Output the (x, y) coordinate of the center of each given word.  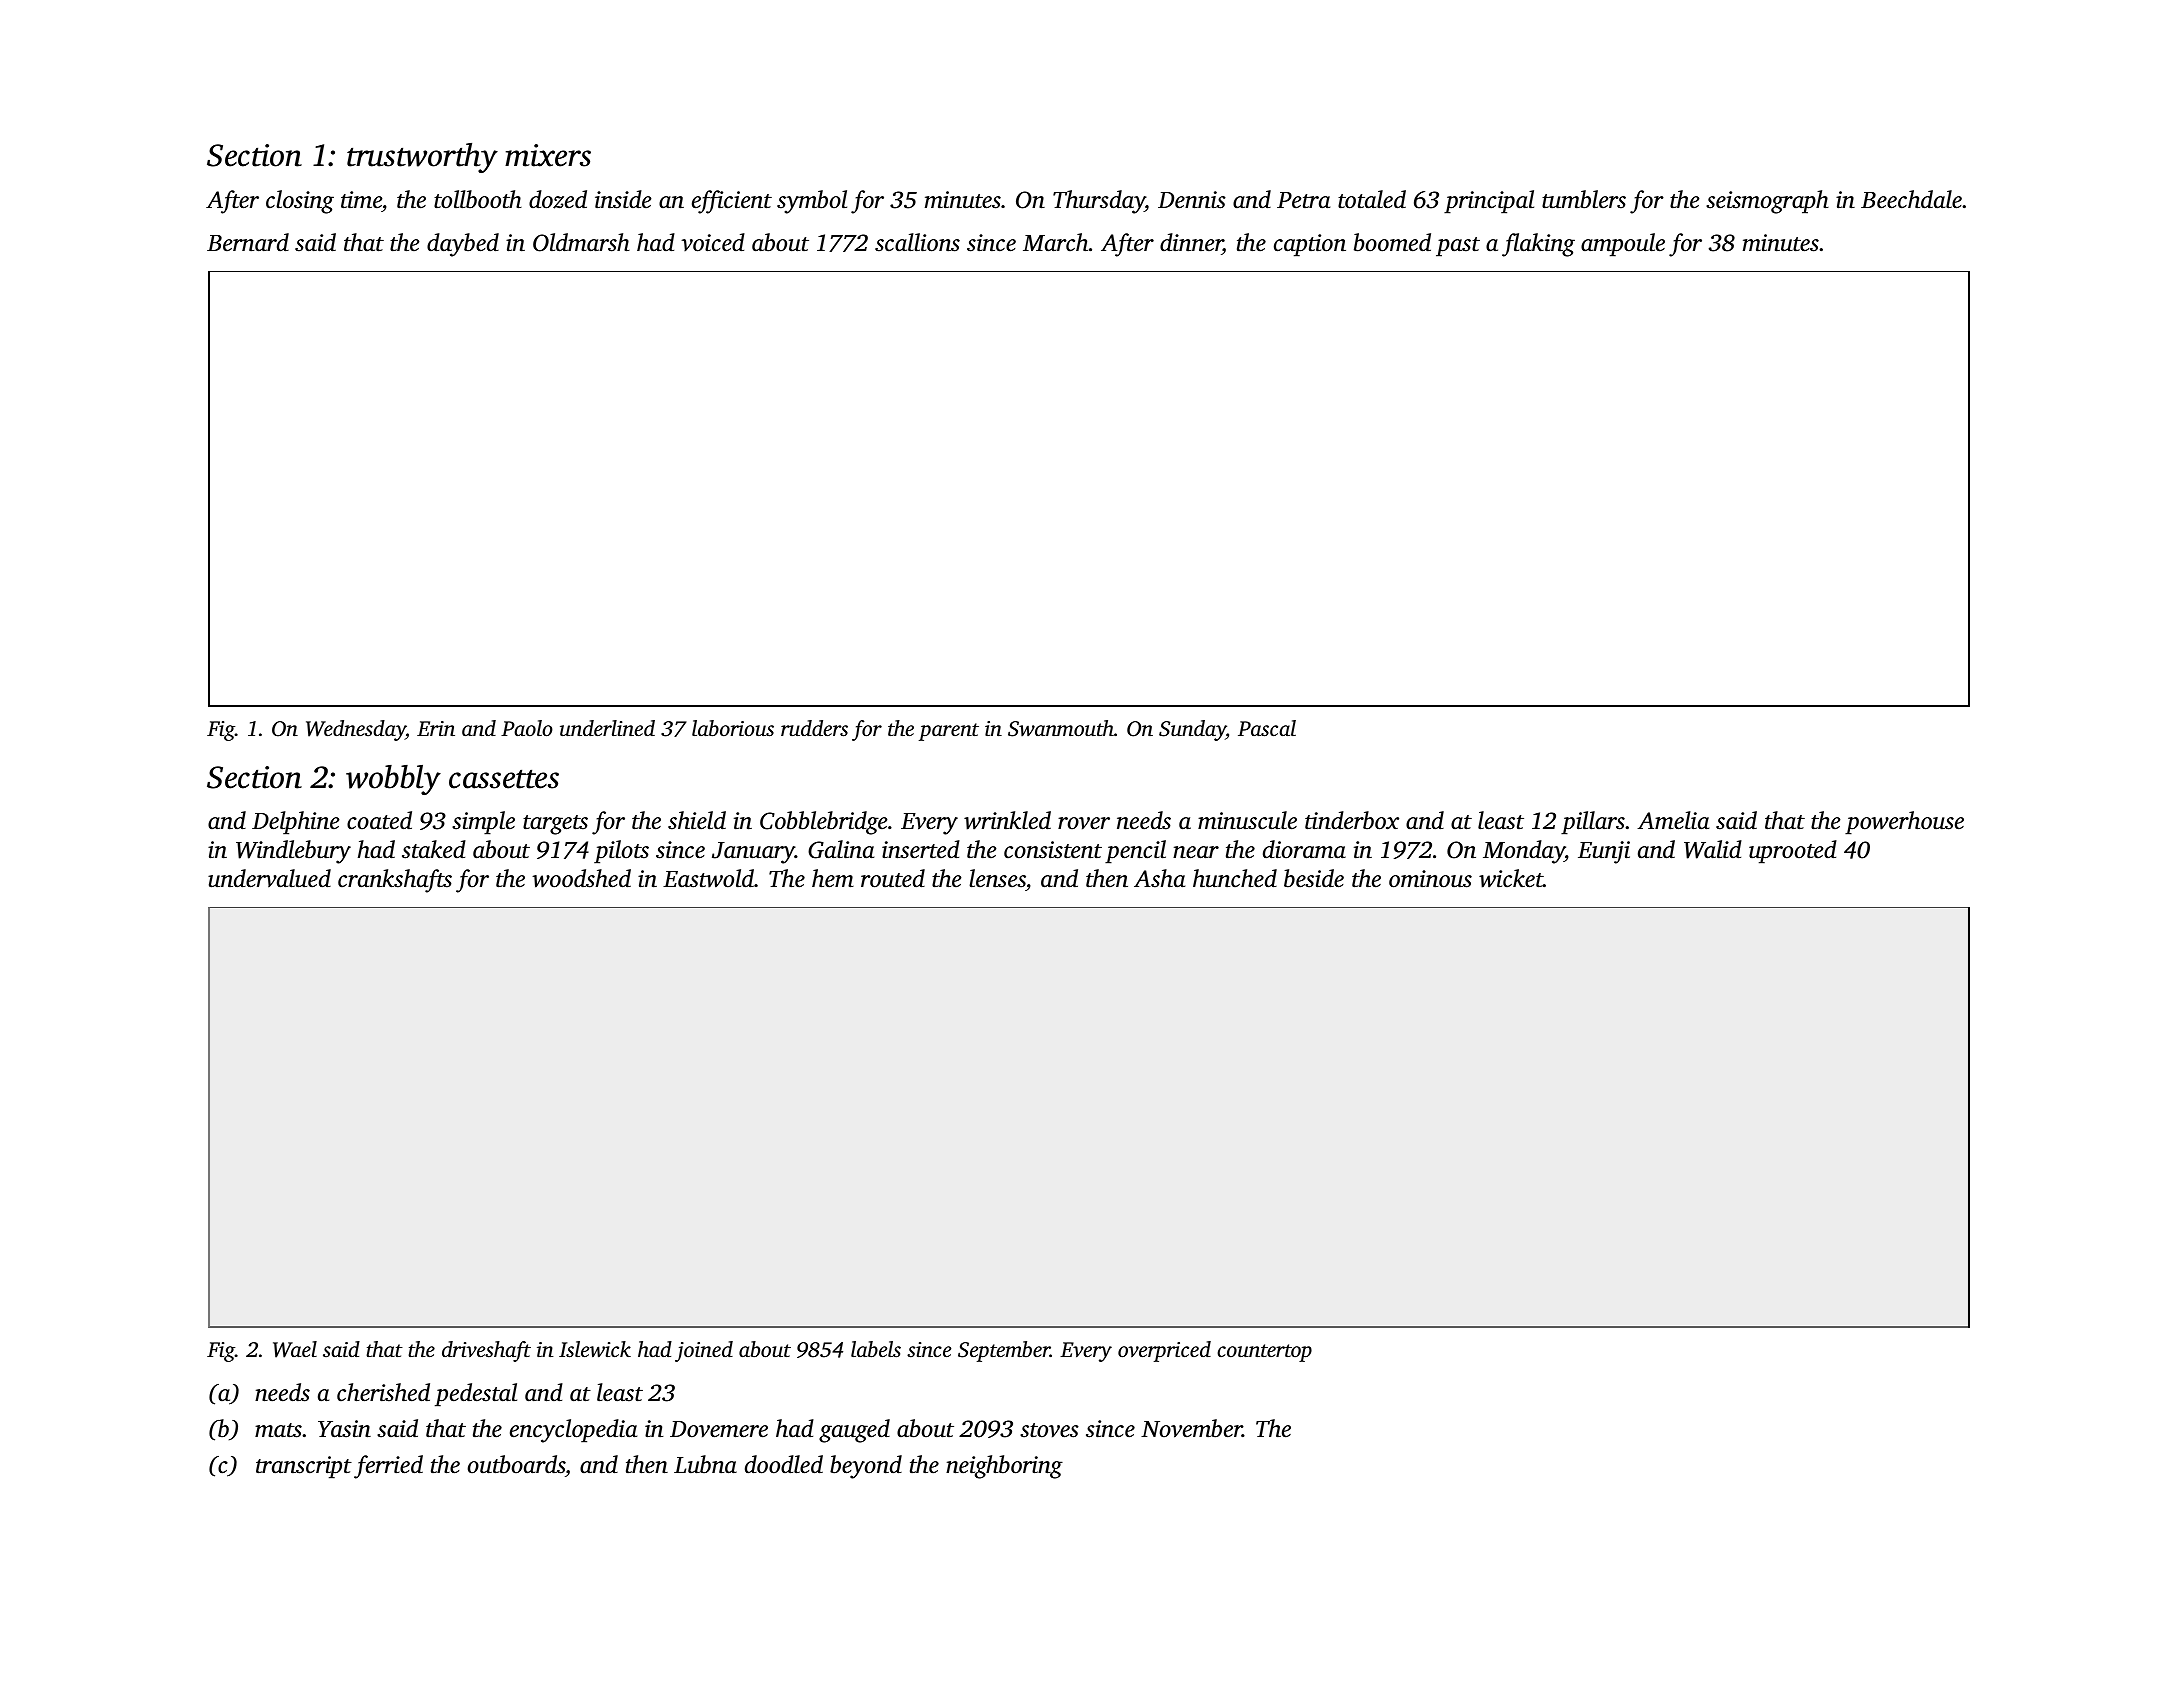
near (1196, 852)
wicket (1511, 878)
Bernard (248, 242)
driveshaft (486, 1351)
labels (876, 1349)
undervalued (269, 878)
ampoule (1623, 245)
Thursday (1099, 202)
